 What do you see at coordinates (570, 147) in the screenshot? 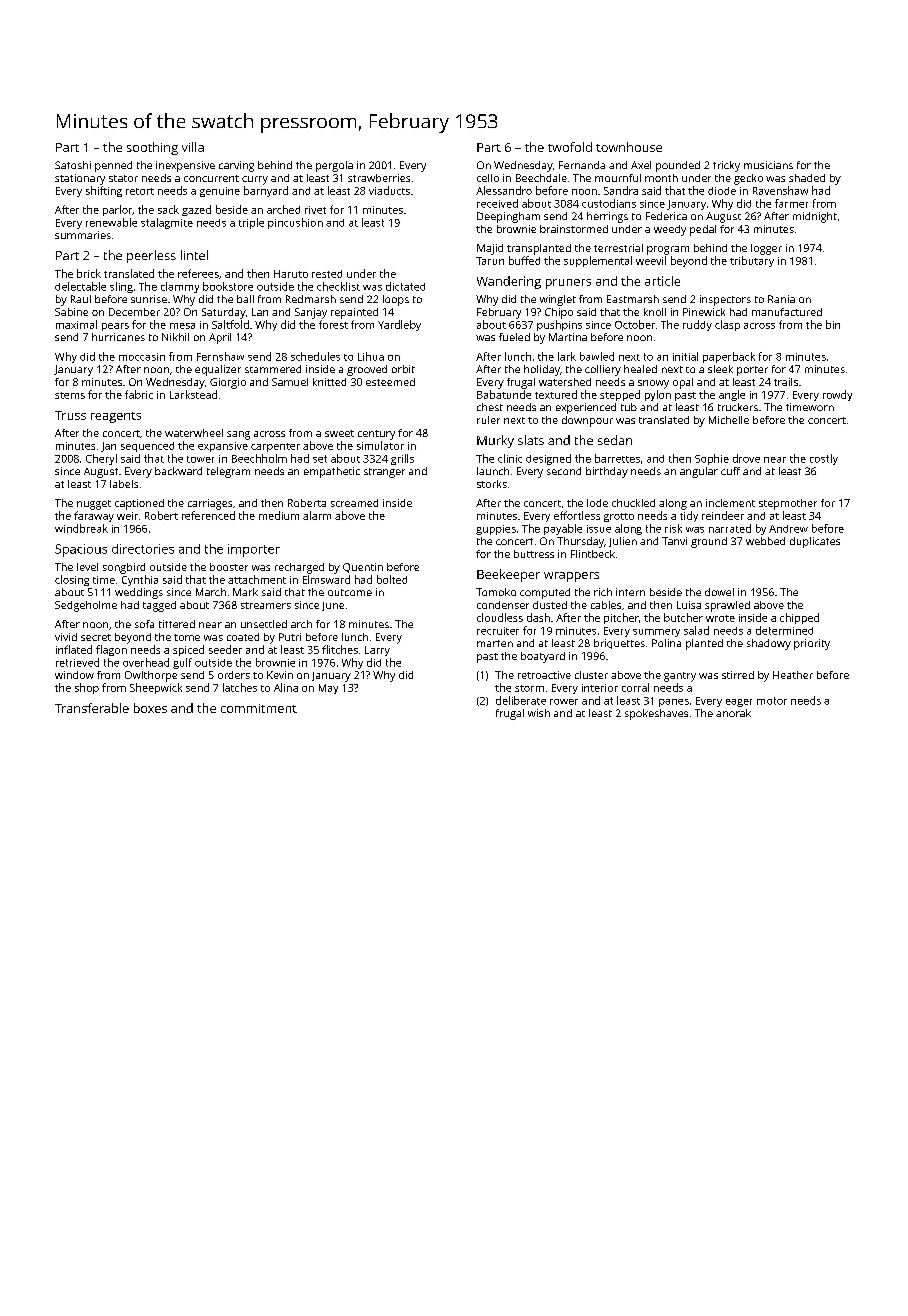
I see `twofold` at bounding box center [570, 147].
